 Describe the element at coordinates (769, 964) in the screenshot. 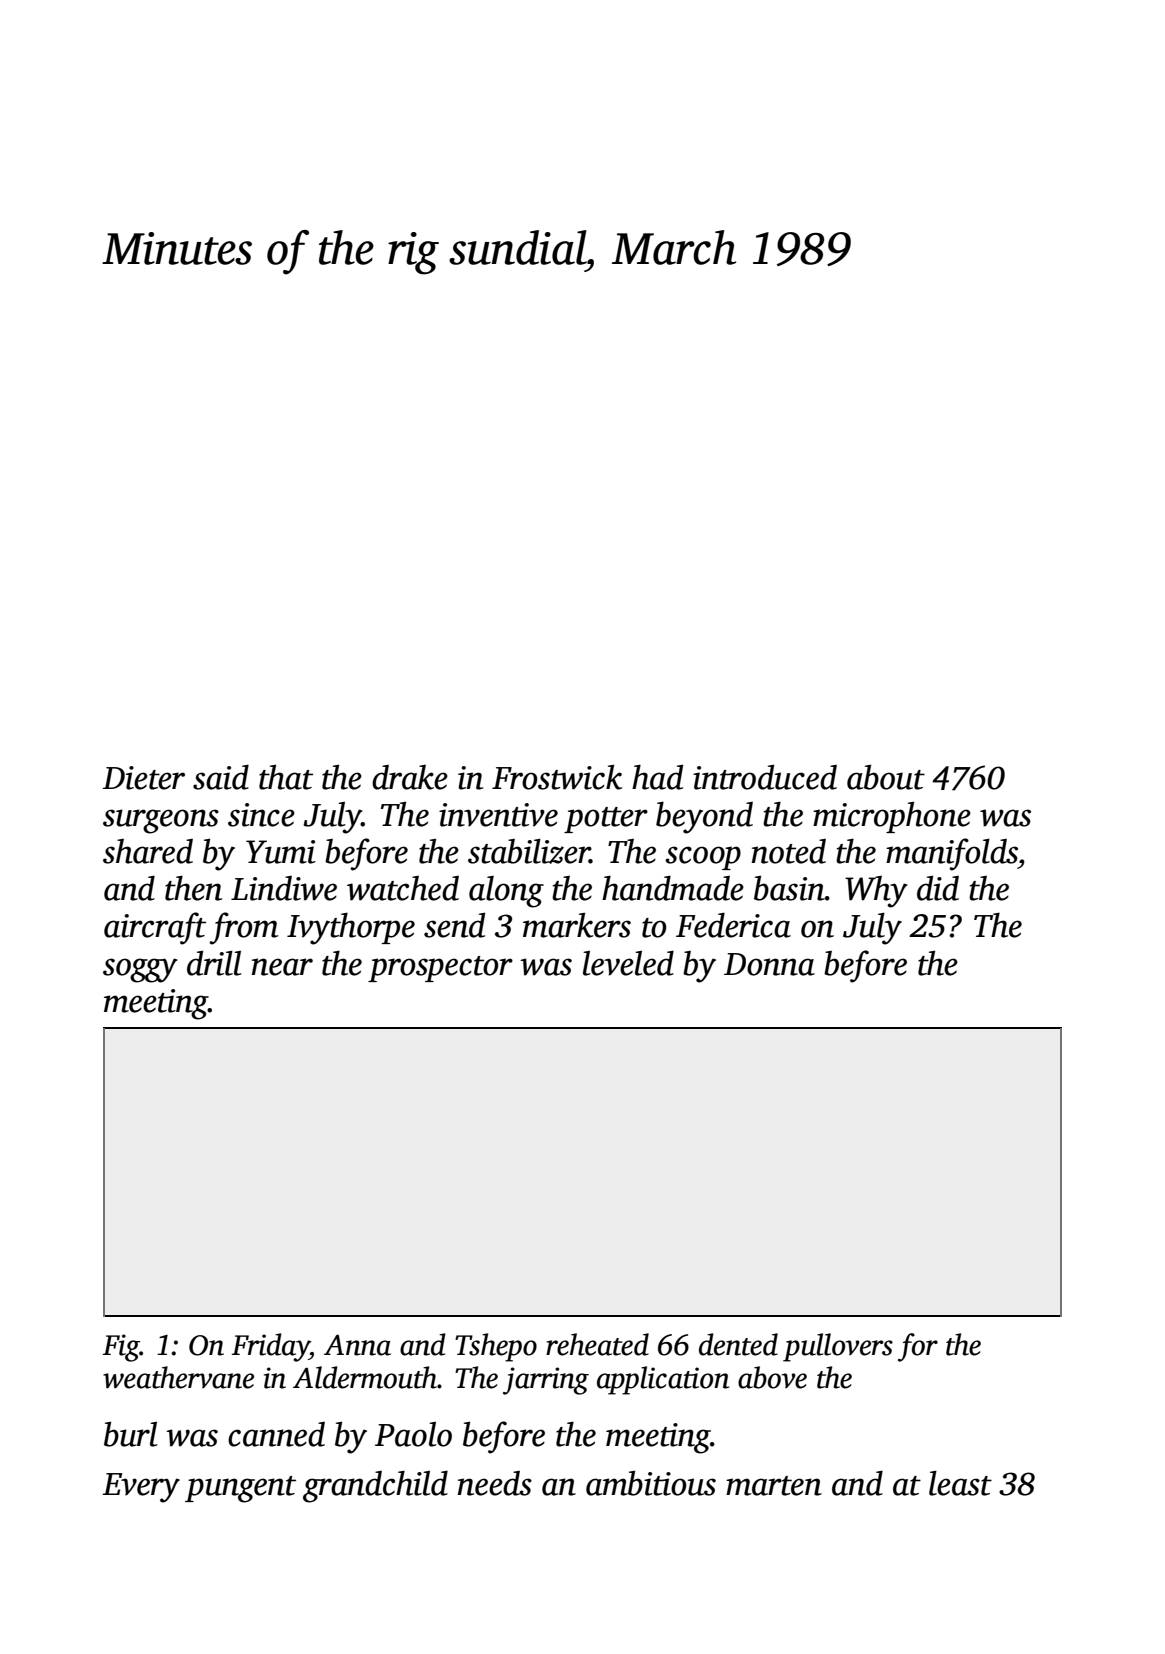

I see `Donna` at that location.
